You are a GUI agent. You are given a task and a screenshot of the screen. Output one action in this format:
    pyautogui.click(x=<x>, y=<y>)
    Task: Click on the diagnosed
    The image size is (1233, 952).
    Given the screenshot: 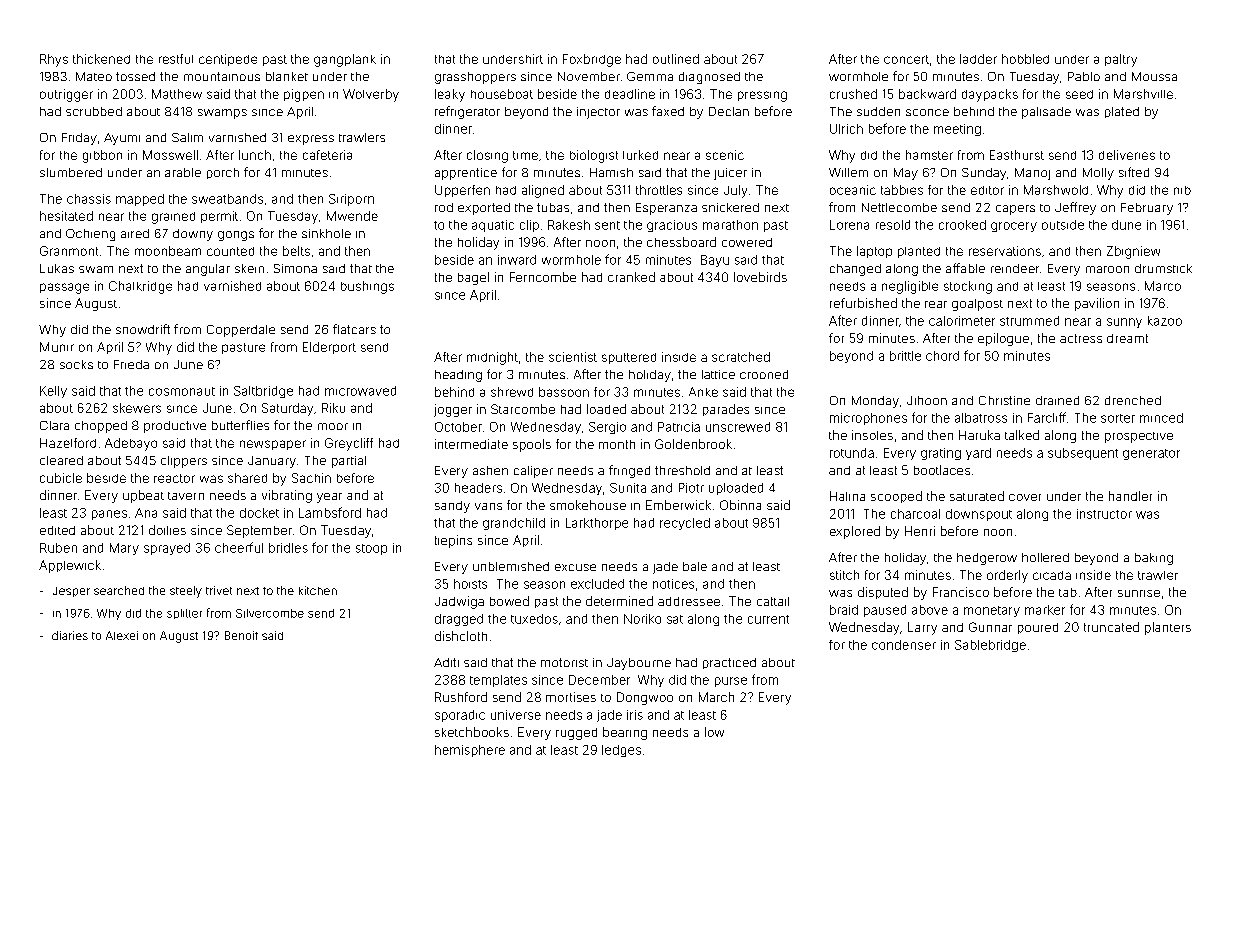 What is the action you would take?
    pyautogui.click(x=709, y=78)
